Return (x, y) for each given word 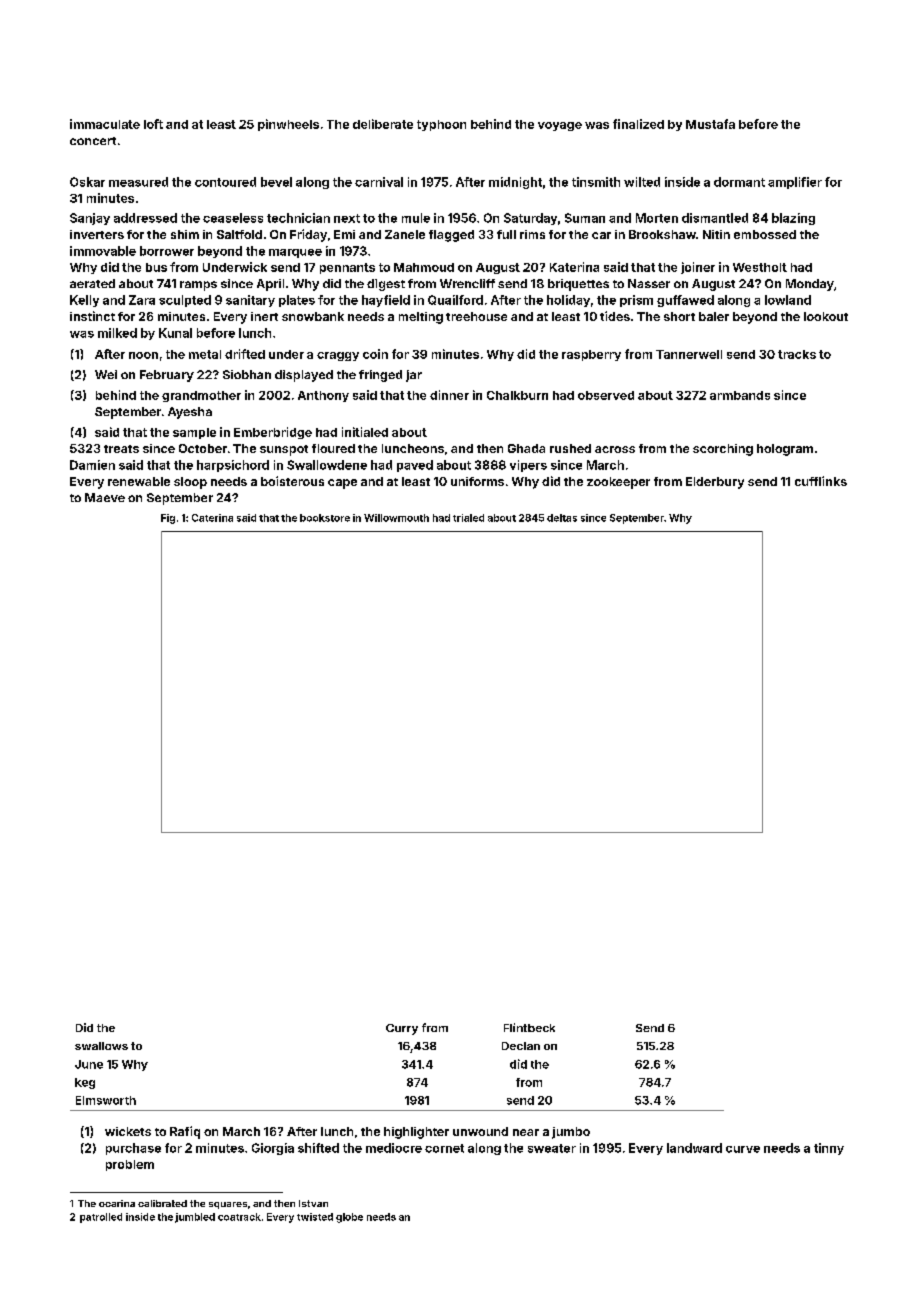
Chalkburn (517, 395)
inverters (97, 234)
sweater (552, 1148)
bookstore (325, 518)
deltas (562, 518)
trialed (468, 518)
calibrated (162, 1203)
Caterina (212, 518)
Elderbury (715, 483)
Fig (168, 519)
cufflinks (821, 481)
